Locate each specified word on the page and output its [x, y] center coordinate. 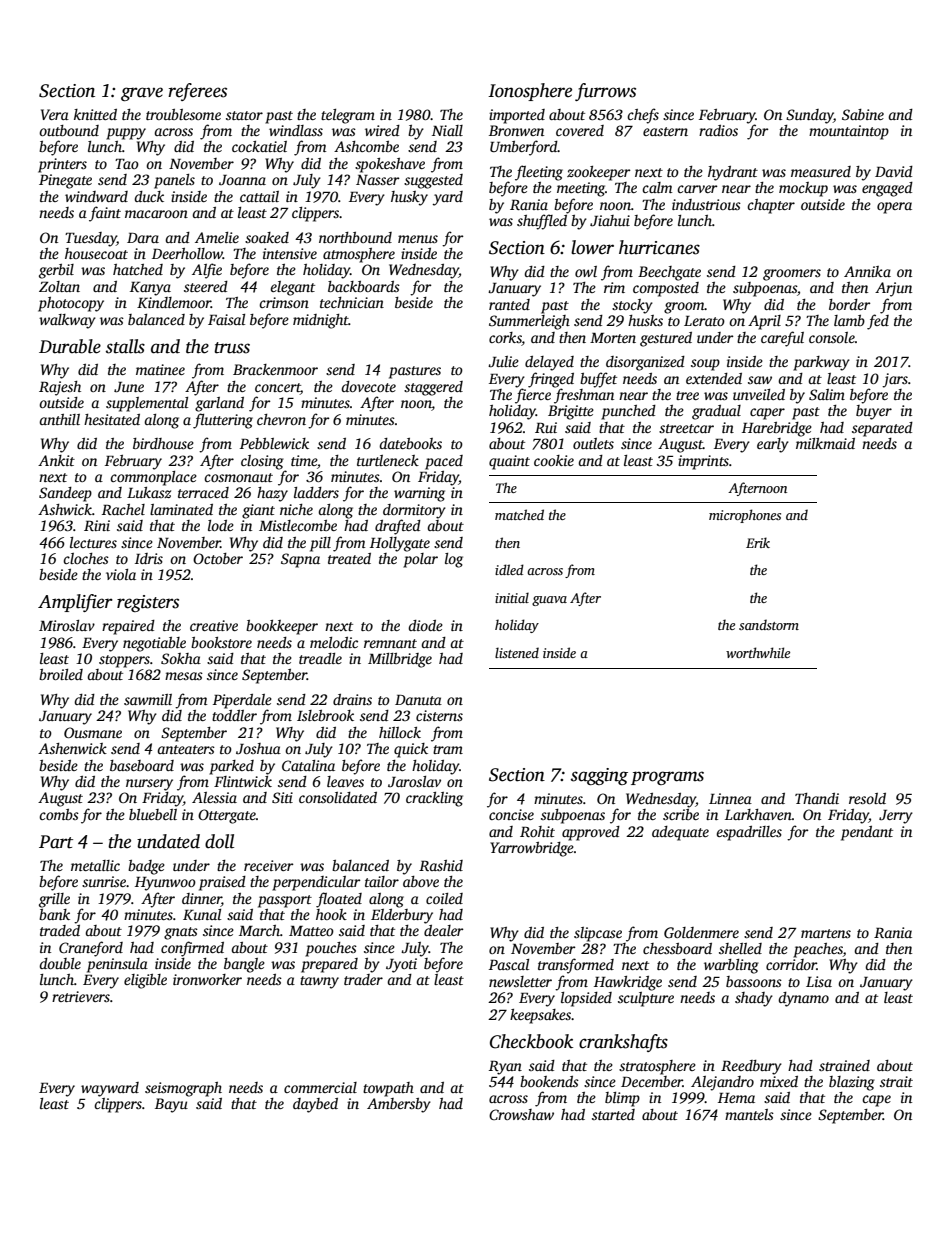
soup [705, 365]
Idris [149, 558]
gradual [716, 412]
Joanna [242, 180]
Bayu [171, 1105]
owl [586, 271]
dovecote [368, 386]
